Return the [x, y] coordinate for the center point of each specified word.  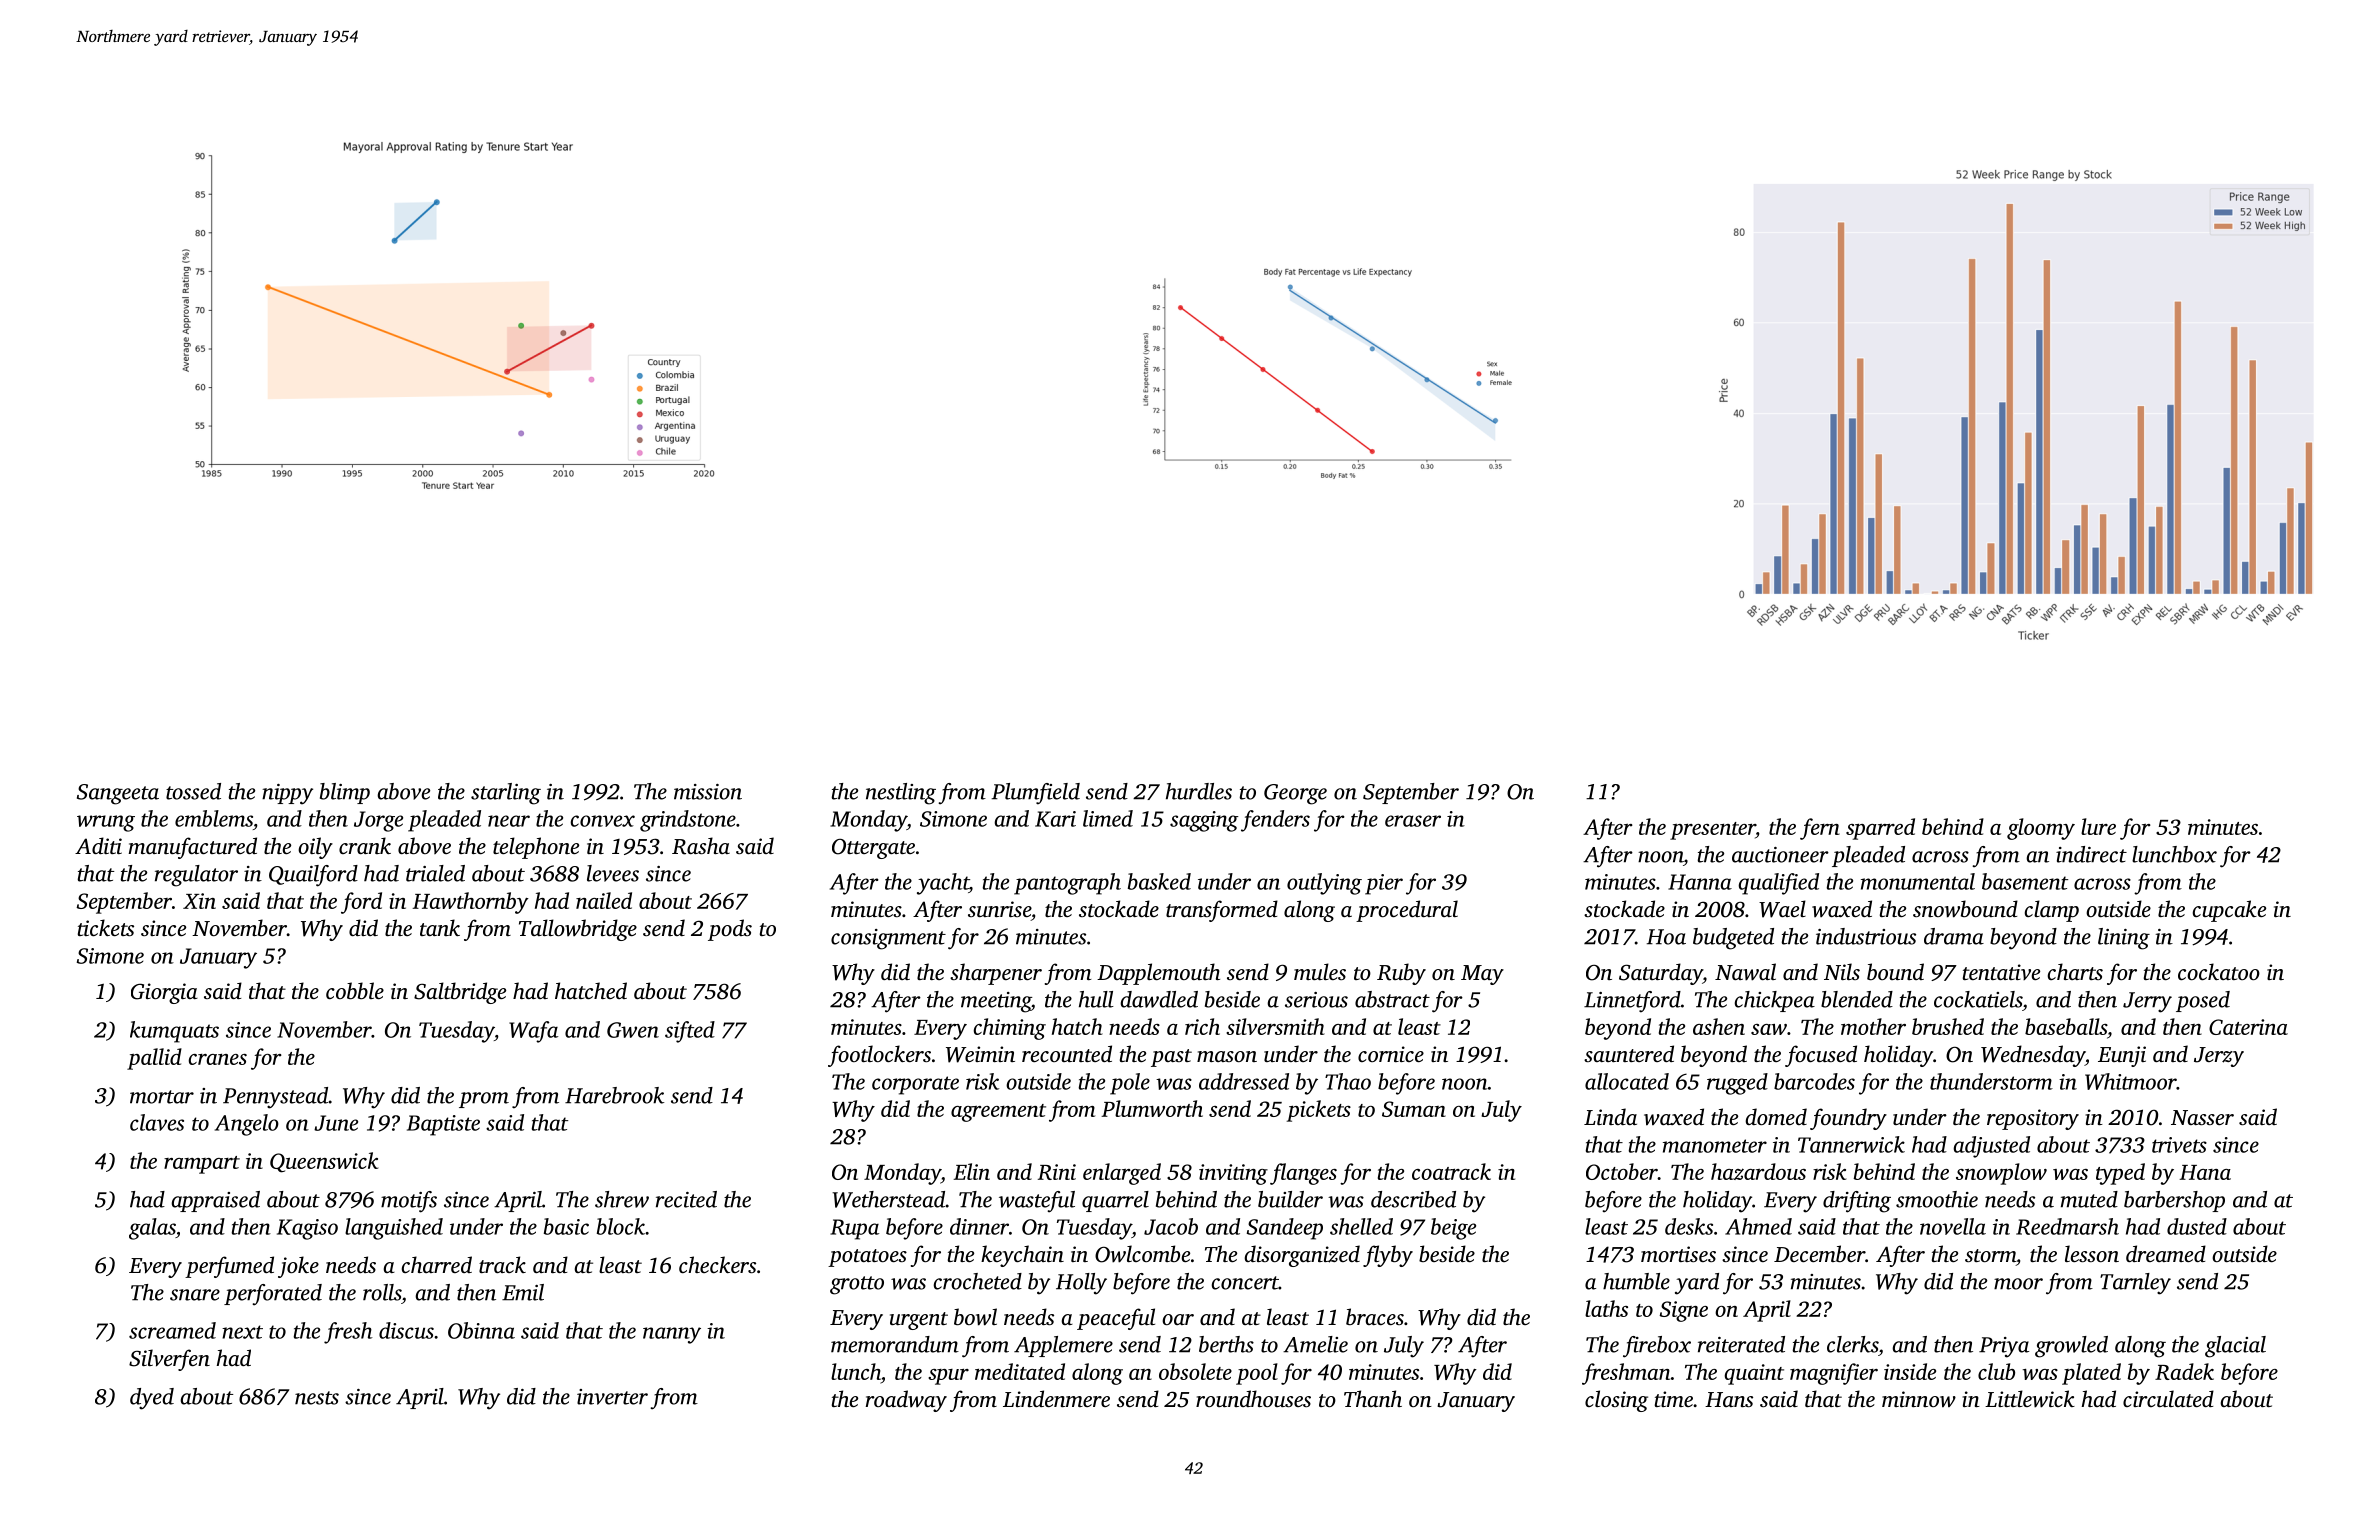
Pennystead [275, 1098]
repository [2033, 1119]
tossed [193, 791]
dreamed [2166, 1253]
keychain [1022, 1256]
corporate [915, 1085]
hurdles [1199, 791]
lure [2098, 826]
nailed [604, 900]
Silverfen [169, 1360]
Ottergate [873, 849]
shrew [622, 1199]
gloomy [2041, 829]
